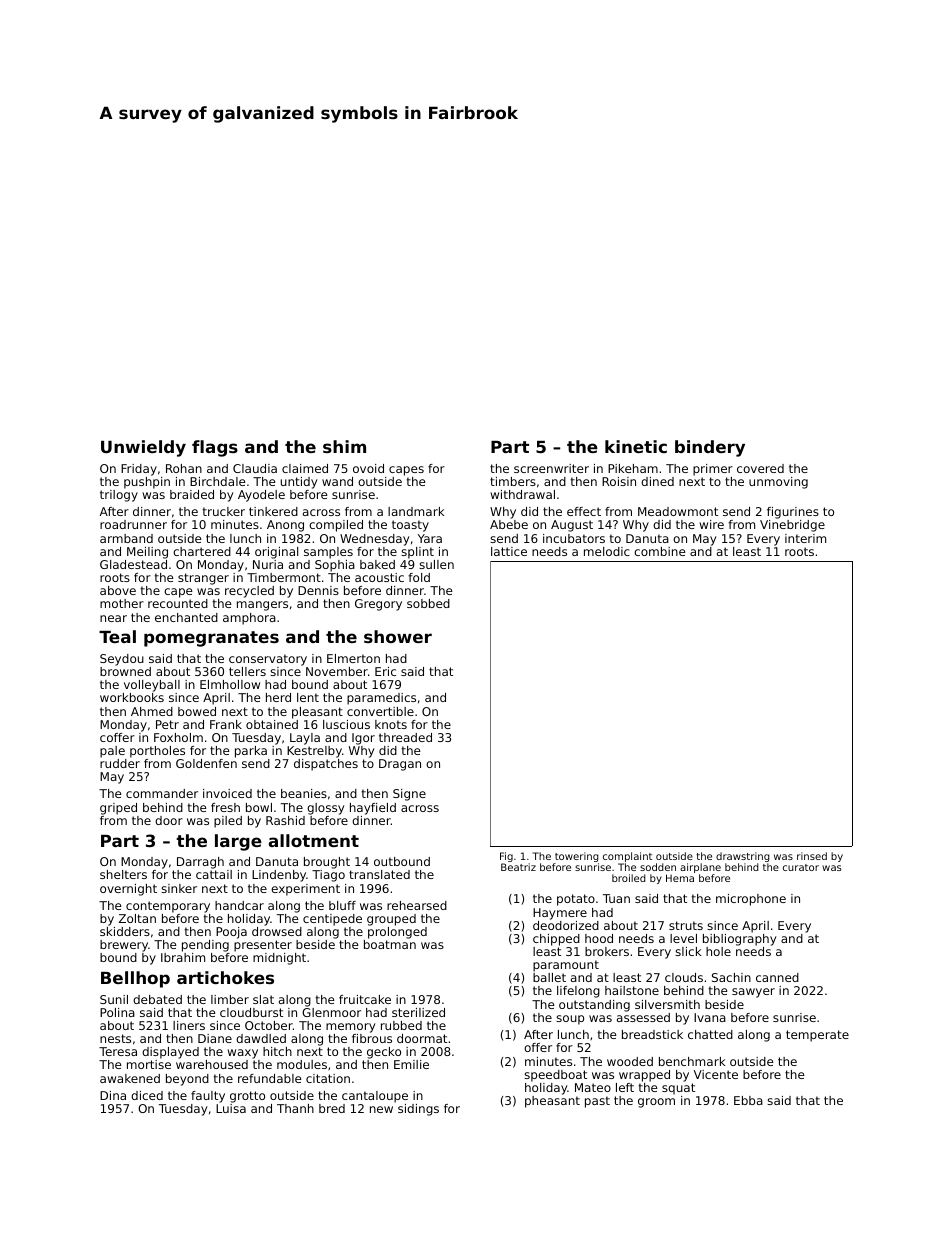  What do you see at coordinates (518, 867) in the page?
I see `Beatriz` at bounding box center [518, 867].
